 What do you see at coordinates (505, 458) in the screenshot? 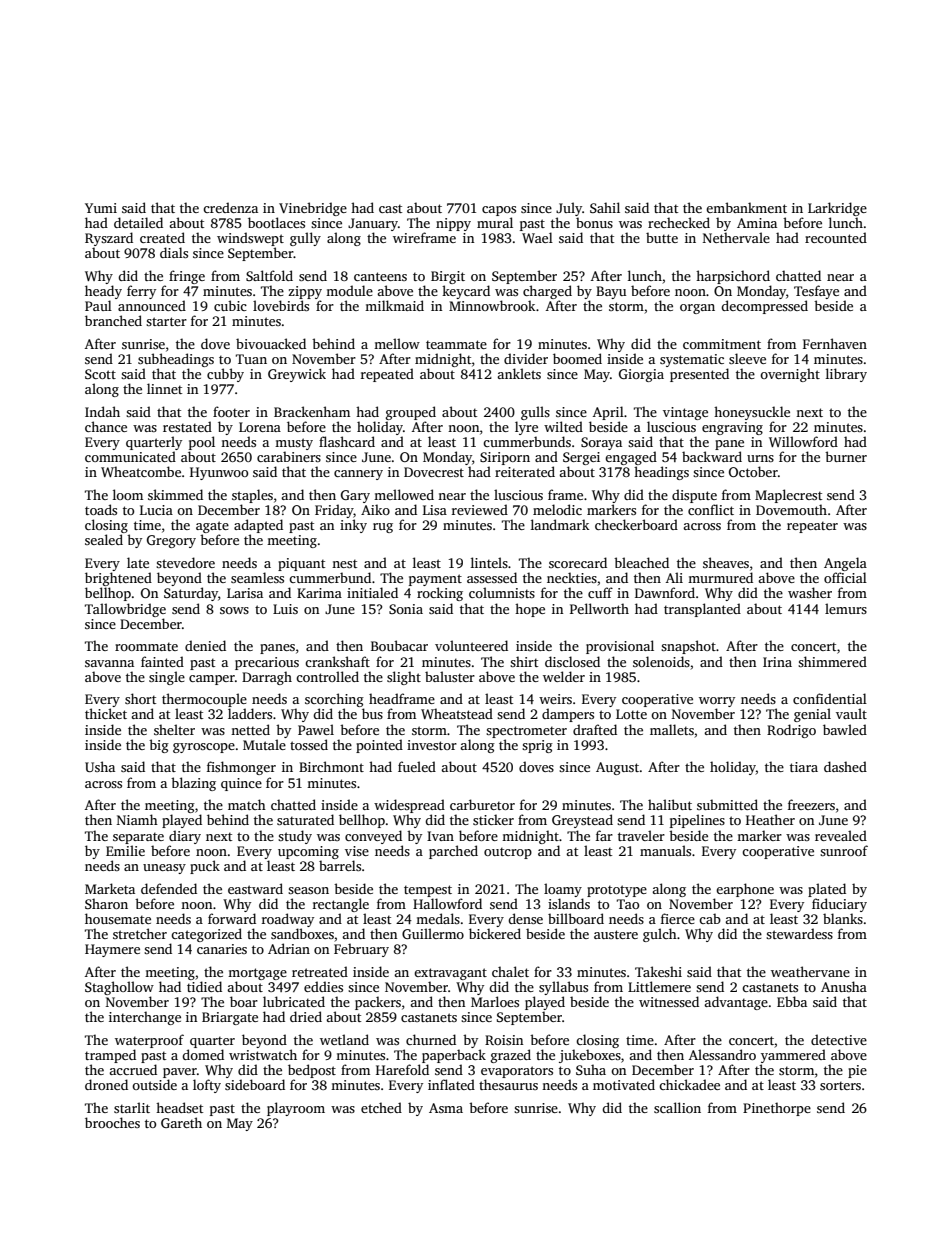
I see `Siriporn` at bounding box center [505, 458].
